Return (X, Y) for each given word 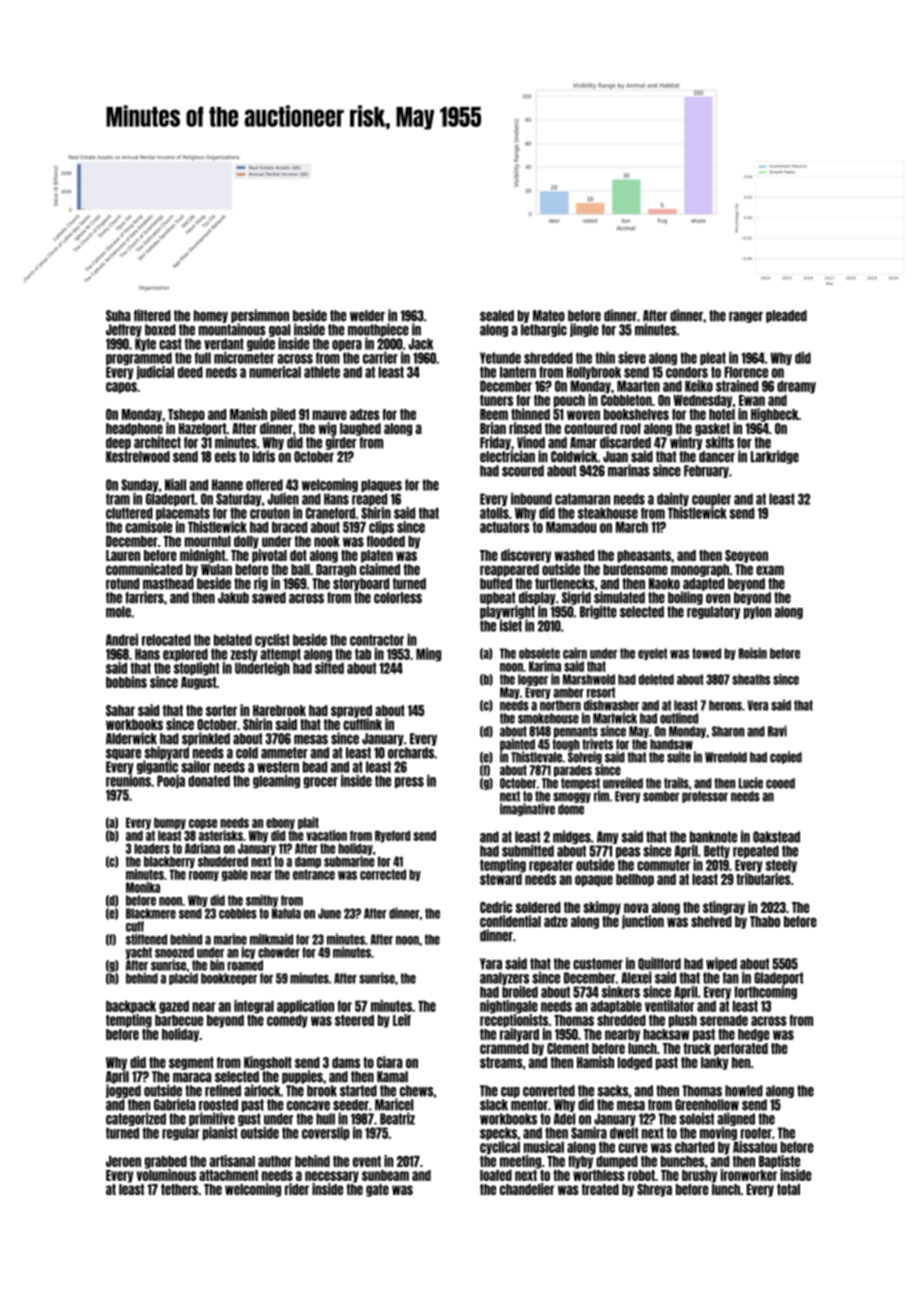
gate (377, 1190)
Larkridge (775, 457)
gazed (174, 1007)
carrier (380, 358)
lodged (635, 1063)
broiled (520, 992)
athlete (322, 372)
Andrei (122, 640)
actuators (505, 527)
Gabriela (175, 1104)
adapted (703, 584)
